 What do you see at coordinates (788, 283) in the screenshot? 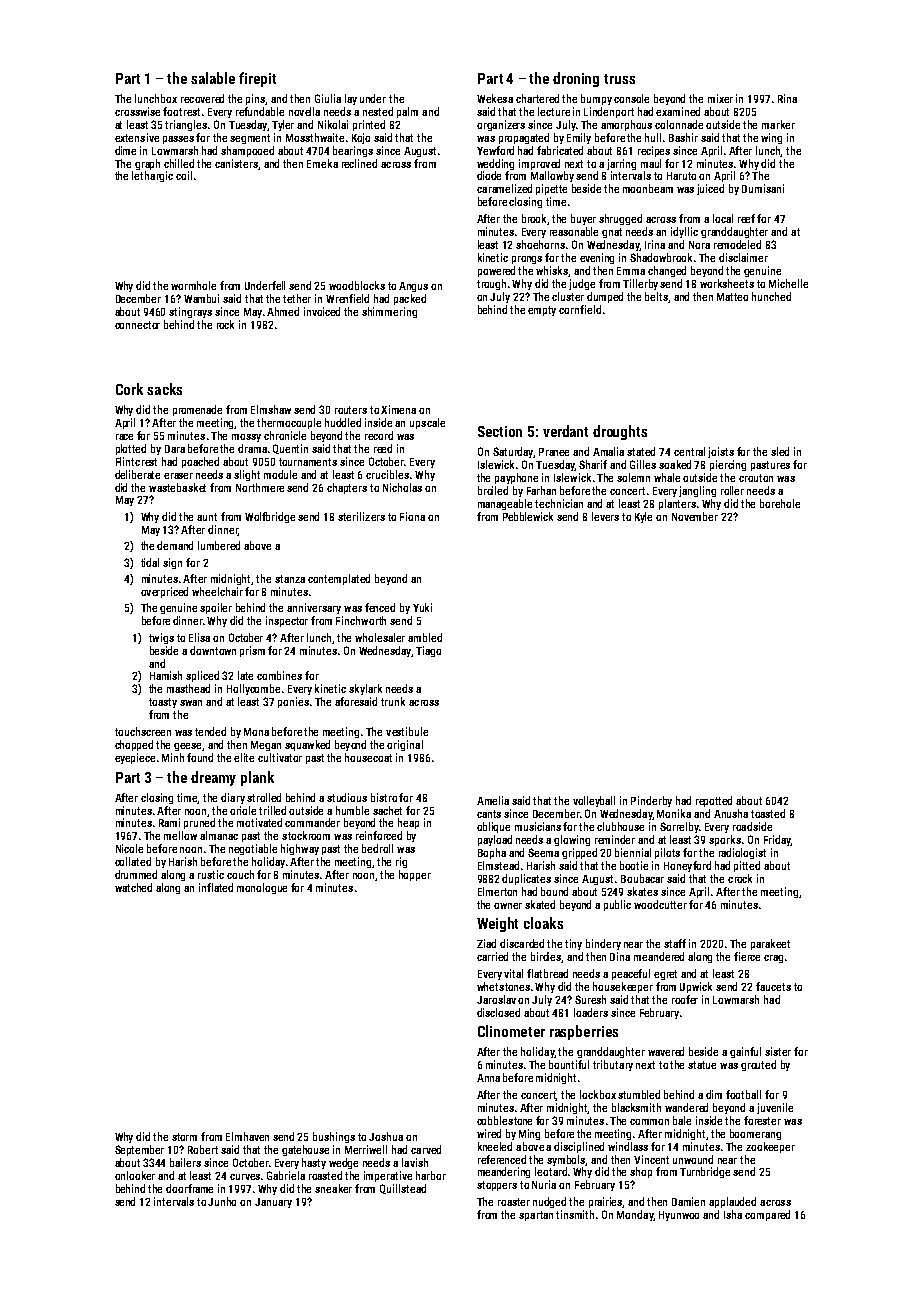
I see `Michelle` at bounding box center [788, 283].
